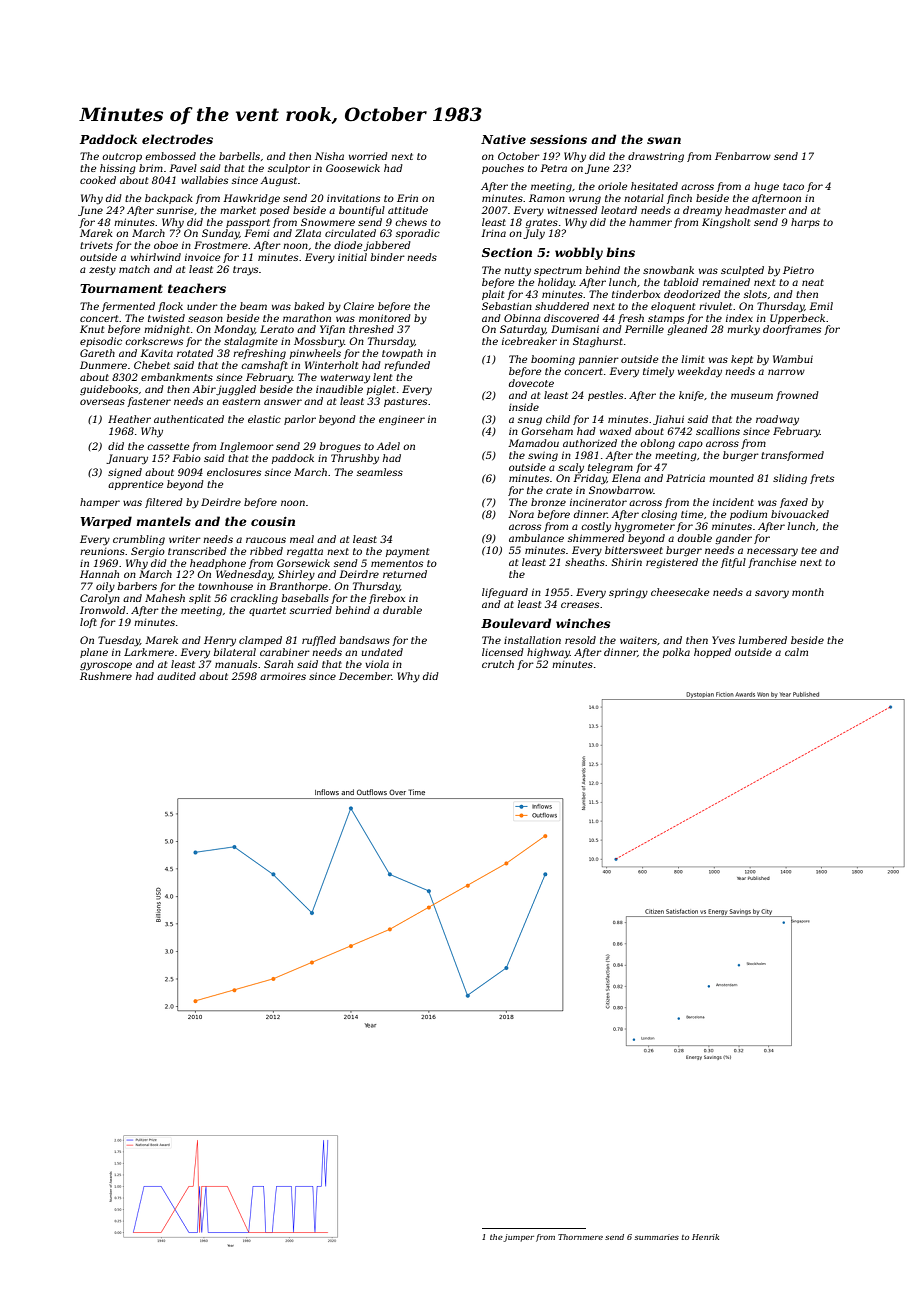 The width and height of the screenshot is (924, 1308). Describe the element at coordinates (553, 360) in the screenshot. I see `booming` at that location.
